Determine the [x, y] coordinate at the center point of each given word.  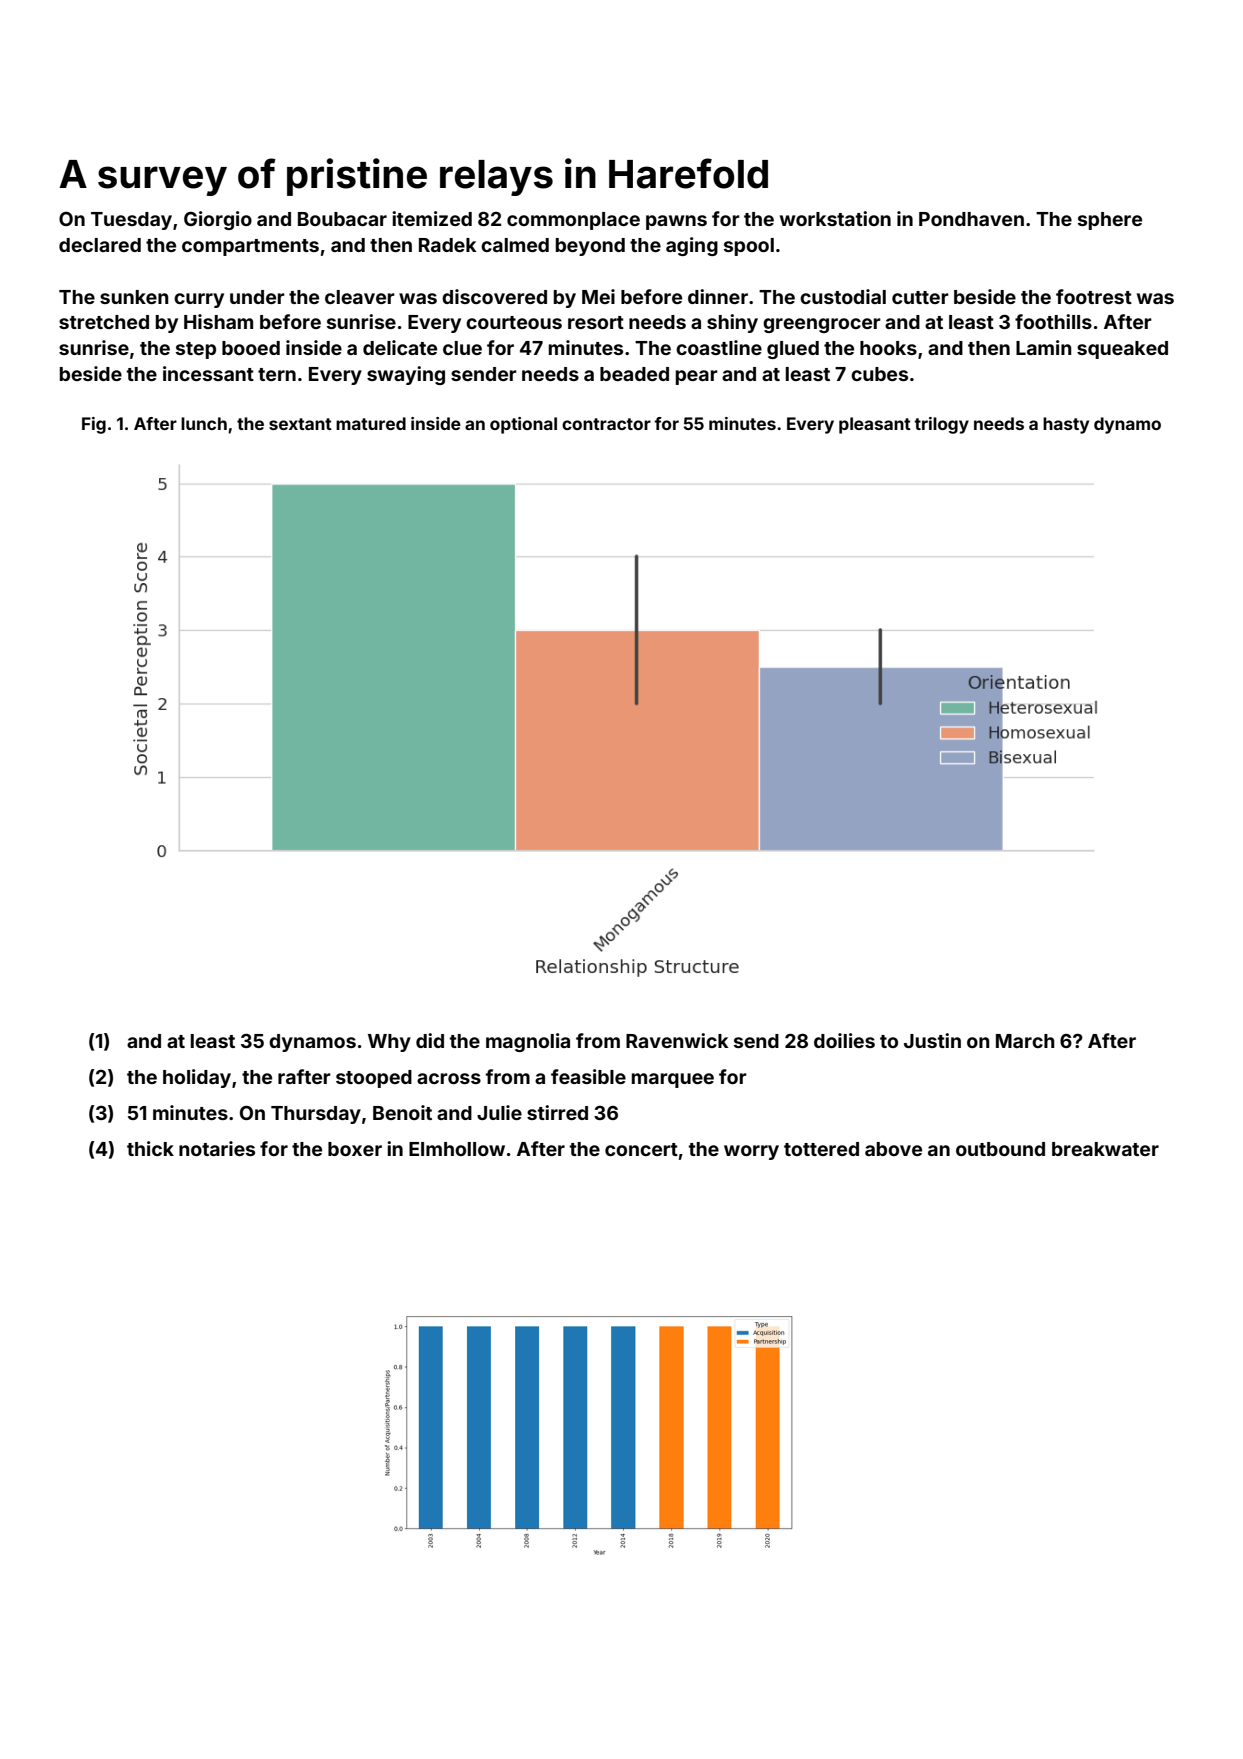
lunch [204, 423]
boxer [355, 1149]
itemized [432, 218]
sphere [1110, 221]
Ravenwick [677, 1040]
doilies [844, 1040]
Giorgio [218, 220]
